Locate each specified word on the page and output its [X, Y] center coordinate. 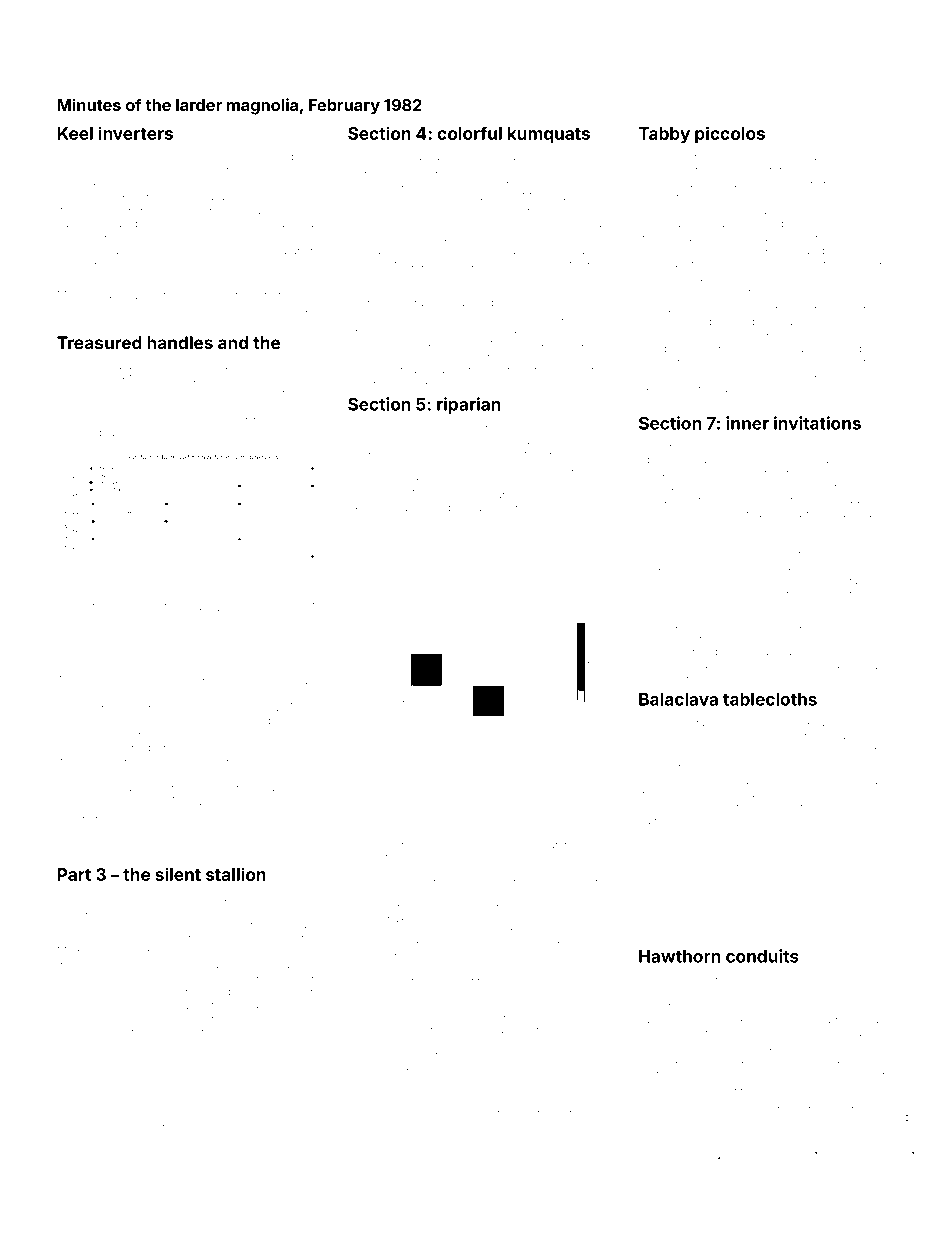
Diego [363, 468]
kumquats [549, 135]
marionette [666, 608]
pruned [876, 625]
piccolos [730, 135]
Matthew [233, 1122]
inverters [136, 133]
